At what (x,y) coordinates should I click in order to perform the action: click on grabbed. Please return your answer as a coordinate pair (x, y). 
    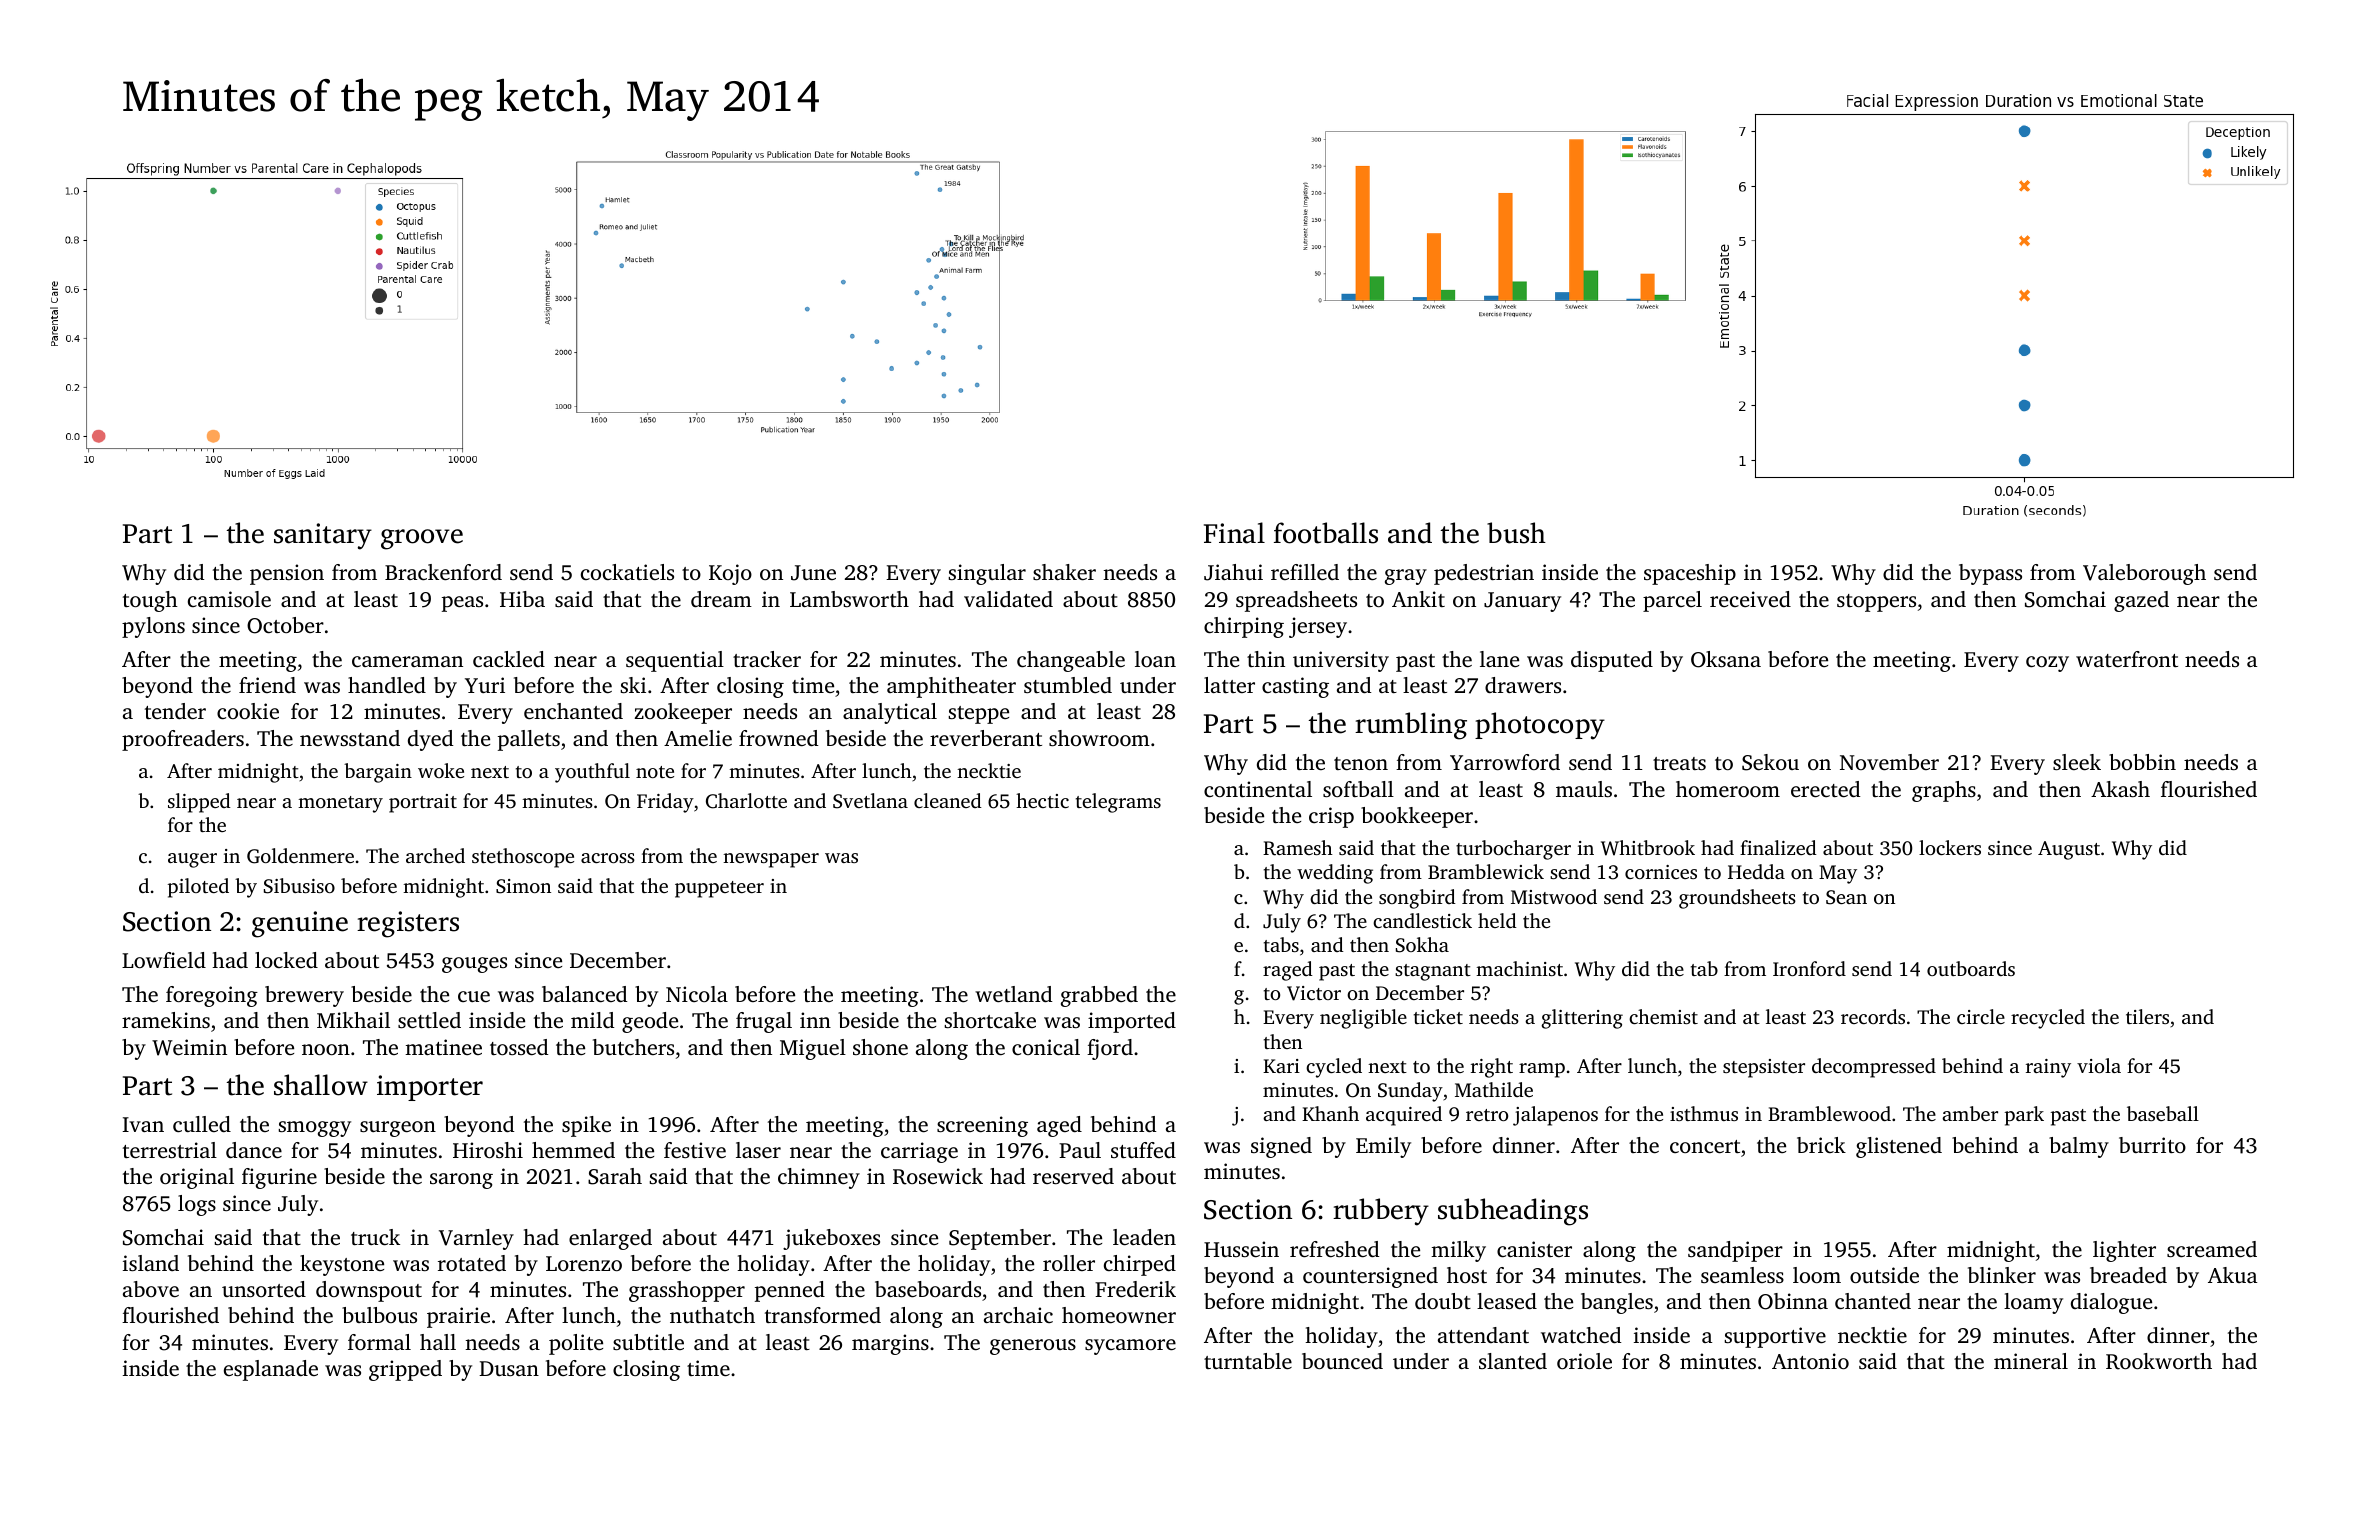
    Looking at the image, I should click on (1099, 996).
